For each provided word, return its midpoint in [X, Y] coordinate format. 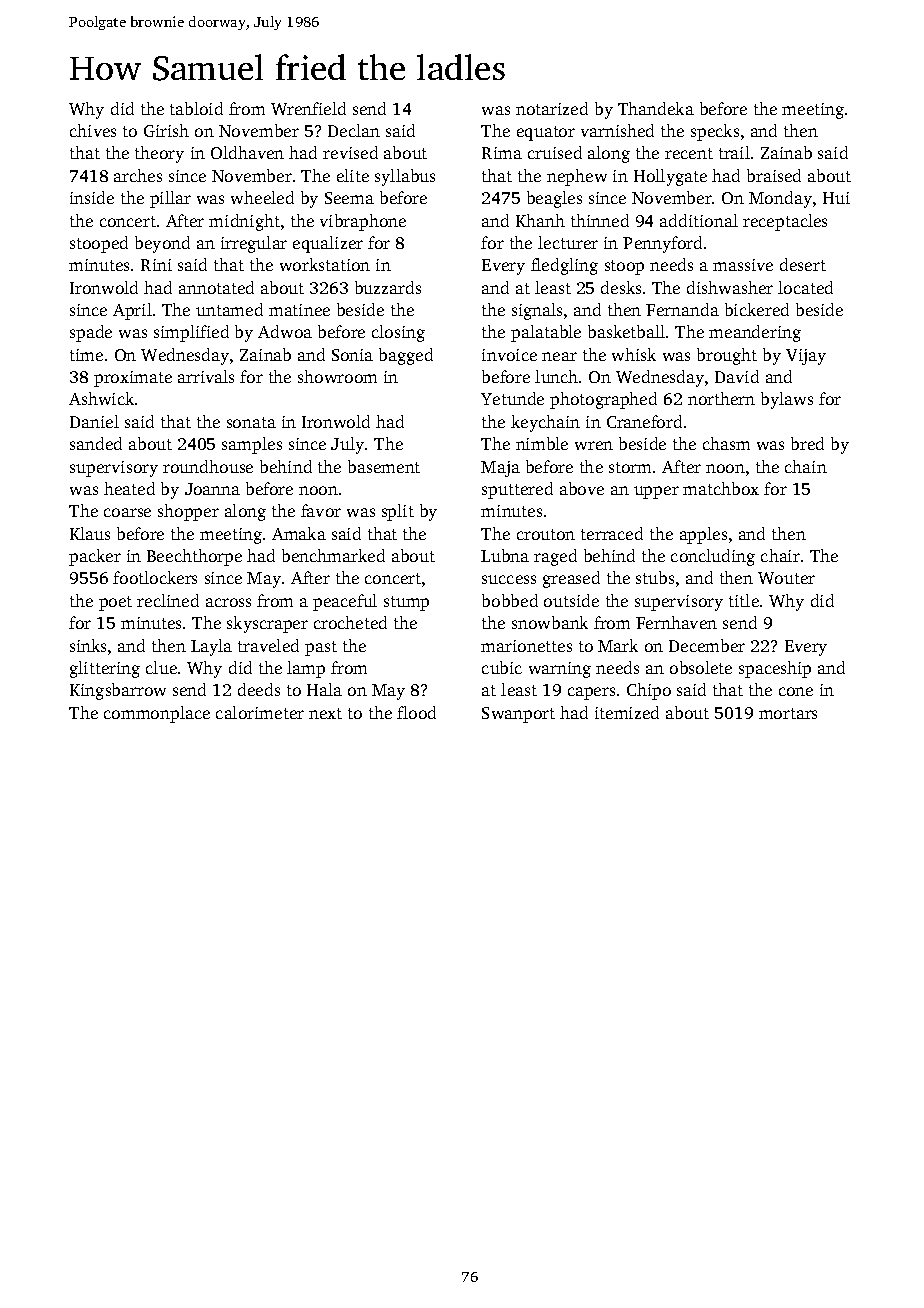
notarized [552, 108]
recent [689, 153]
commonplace [157, 714]
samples [252, 445]
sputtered [517, 490]
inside [92, 197]
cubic [502, 667]
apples [703, 535]
